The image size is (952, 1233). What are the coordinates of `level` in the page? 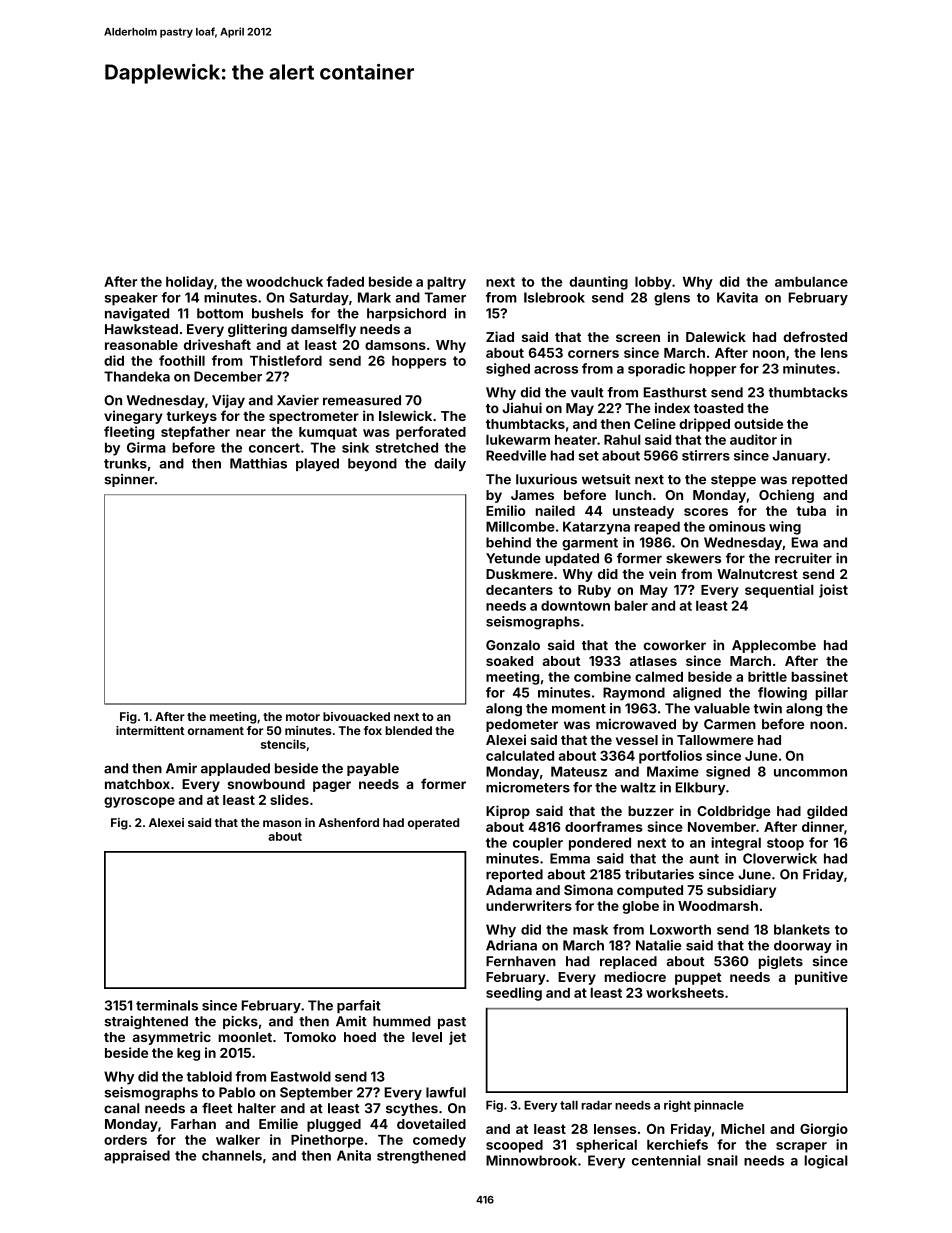 It's located at (427, 1037).
